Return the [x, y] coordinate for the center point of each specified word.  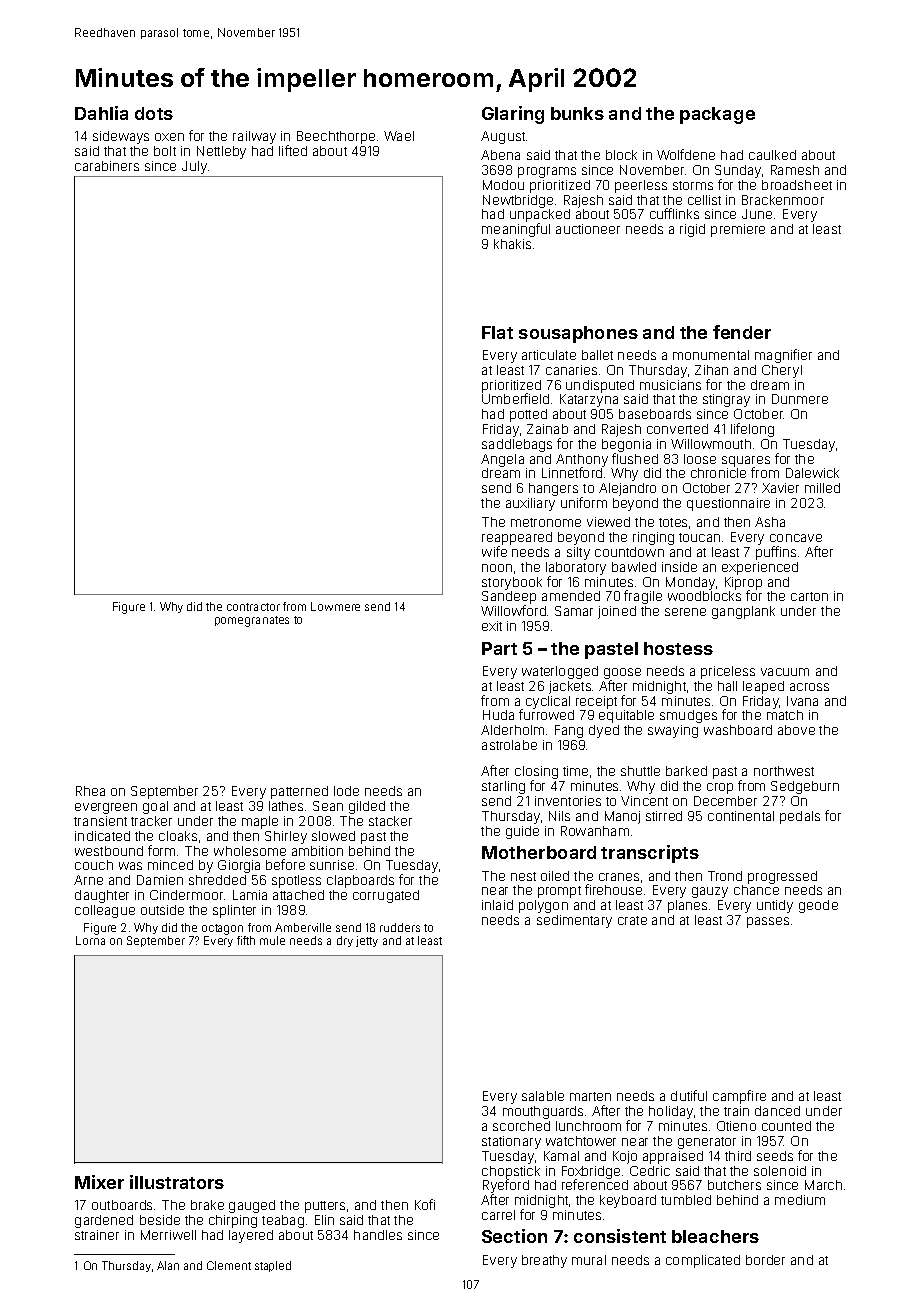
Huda [498, 715]
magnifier [783, 356]
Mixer [99, 1182]
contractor [253, 607]
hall [727, 686]
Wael [399, 136]
